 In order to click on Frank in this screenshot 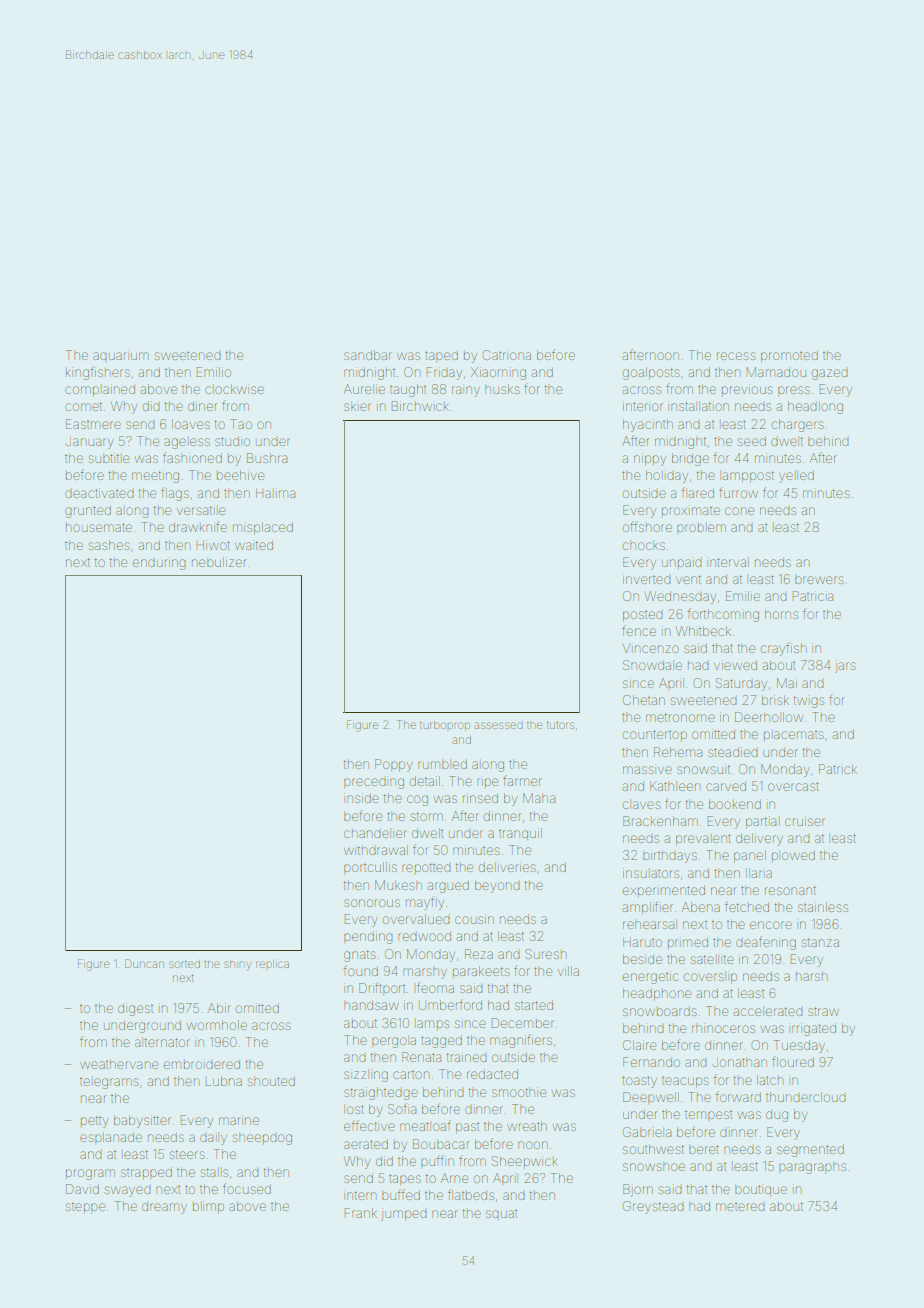, I will do `click(361, 1213)`.
